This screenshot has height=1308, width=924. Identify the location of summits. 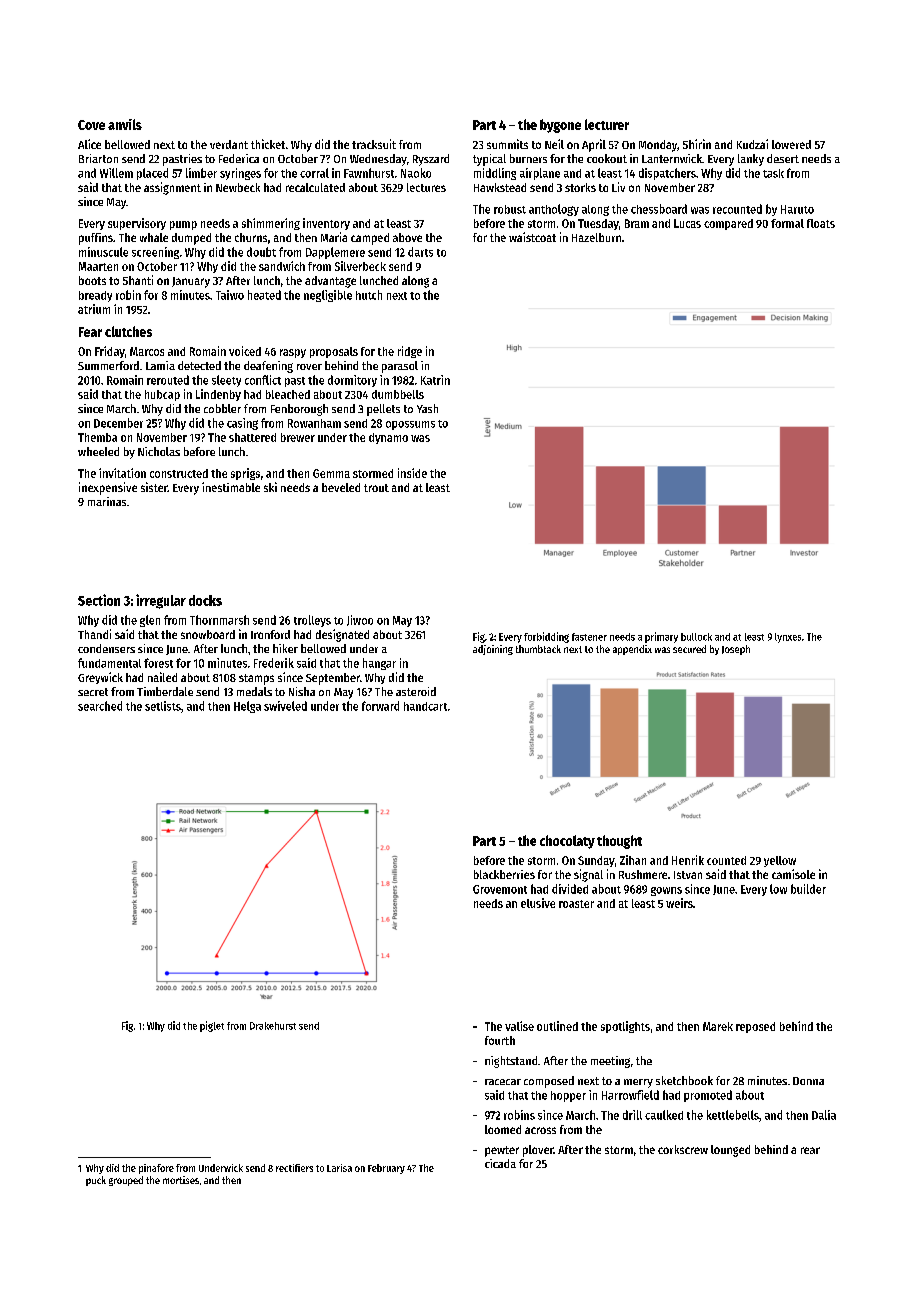
(507, 144).
